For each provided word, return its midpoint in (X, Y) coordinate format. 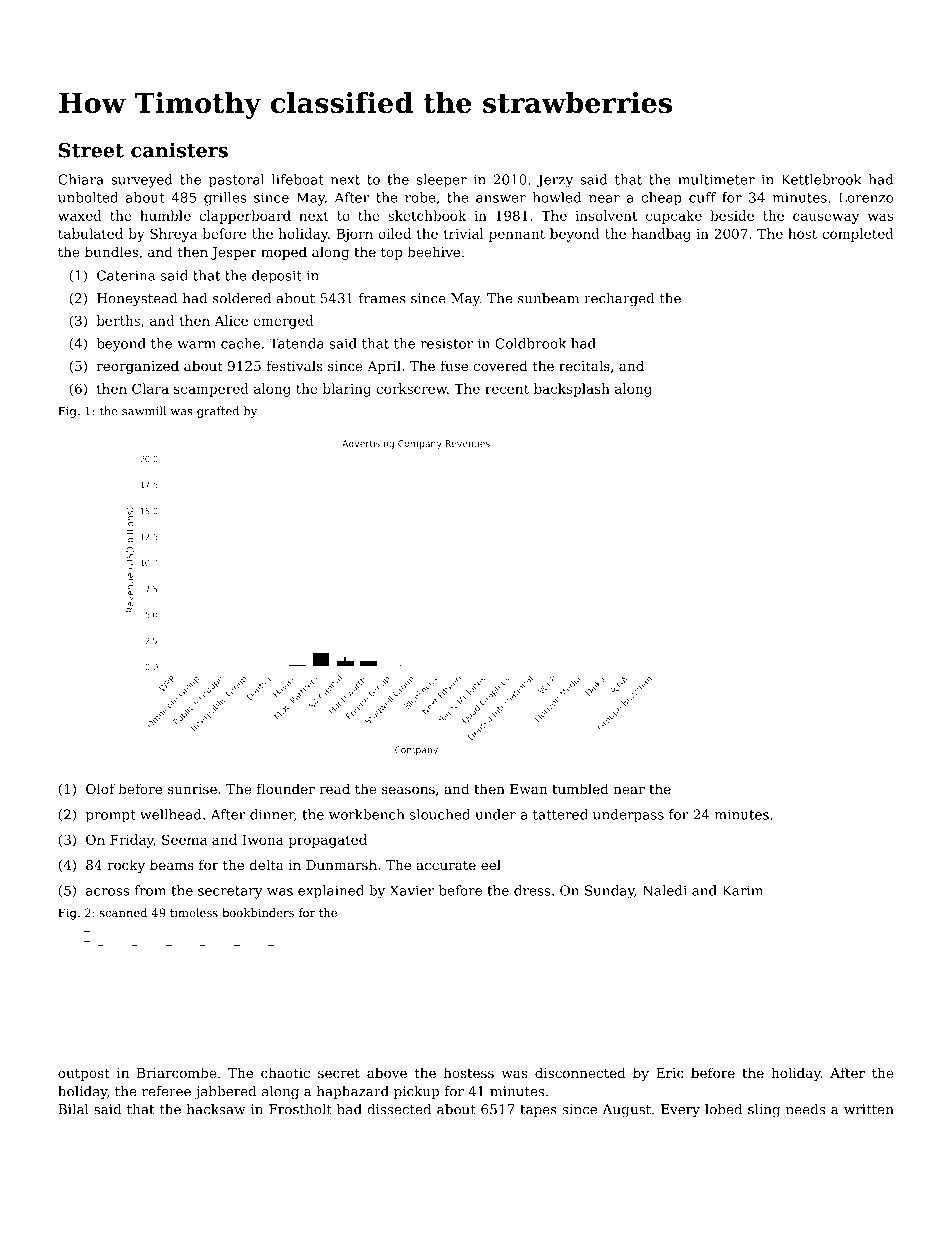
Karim (743, 890)
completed (858, 235)
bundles (111, 251)
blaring (346, 390)
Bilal (73, 1109)
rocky (126, 866)
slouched (440, 814)
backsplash (572, 390)
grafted (218, 412)
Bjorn (354, 235)
